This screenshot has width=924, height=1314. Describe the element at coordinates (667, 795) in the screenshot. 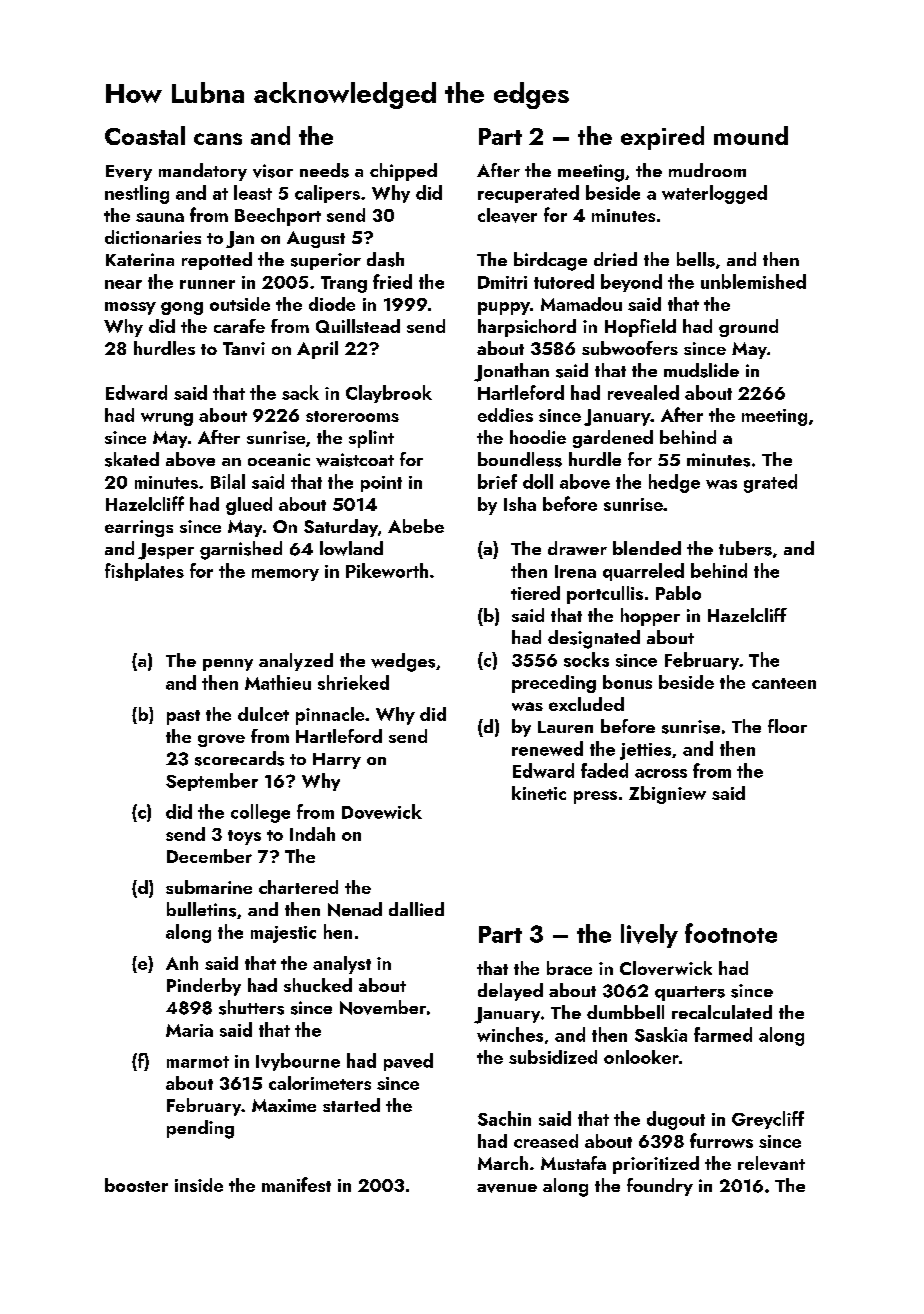

I see `Zbigniew` at that location.
